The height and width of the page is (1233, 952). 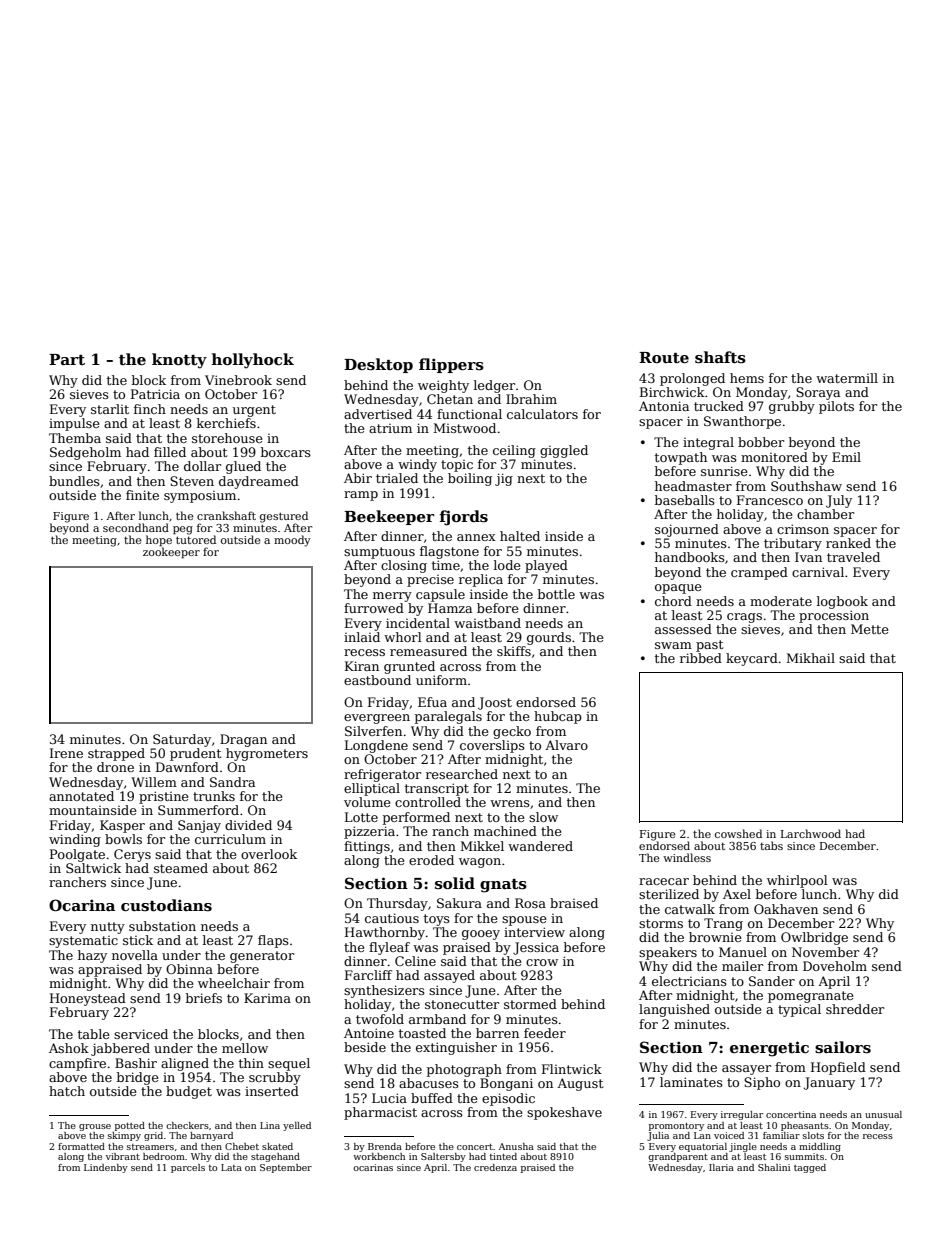 What do you see at coordinates (847, 378) in the page?
I see `watermill` at bounding box center [847, 378].
